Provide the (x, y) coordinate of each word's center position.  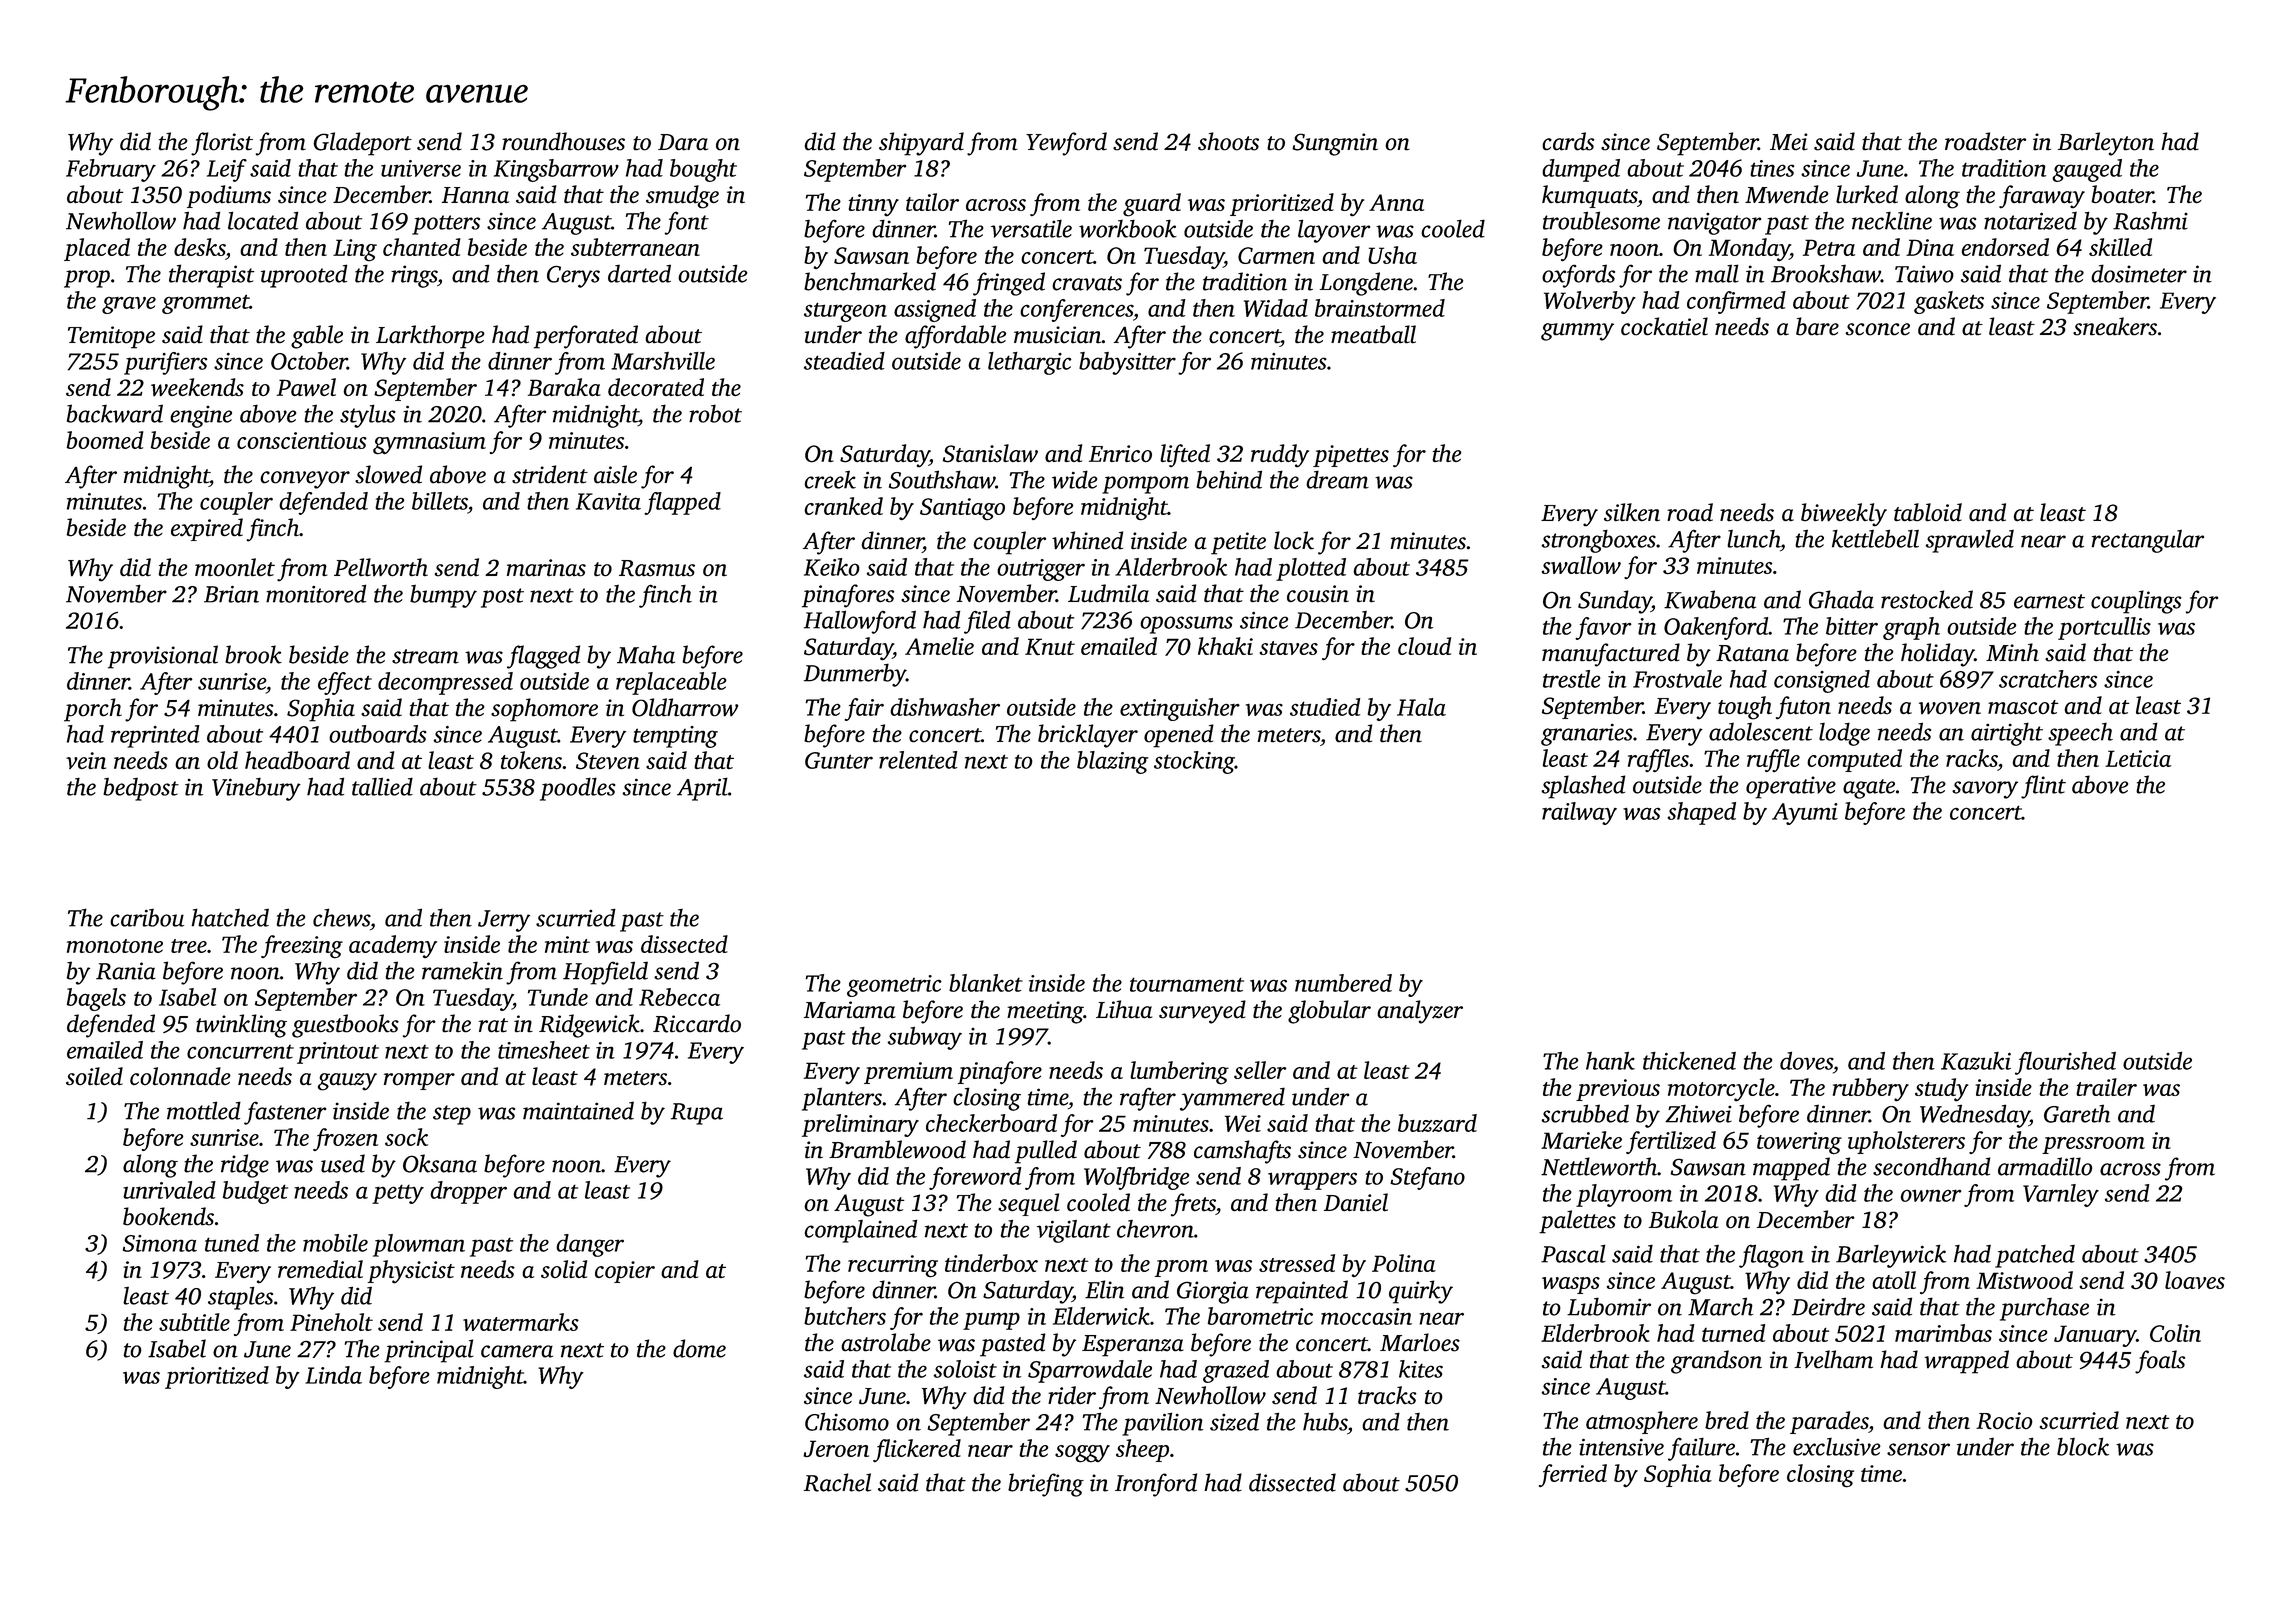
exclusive (1836, 1447)
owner (1931, 1195)
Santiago (962, 509)
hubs (1325, 1421)
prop (87, 279)
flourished (2065, 1063)
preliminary (860, 1125)
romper (419, 1081)
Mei (1789, 142)
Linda (333, 1375)
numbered (1343, 983)
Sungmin (1335, 144)
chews (341, 917)
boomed (105, 440)
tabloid (1928, 512)
